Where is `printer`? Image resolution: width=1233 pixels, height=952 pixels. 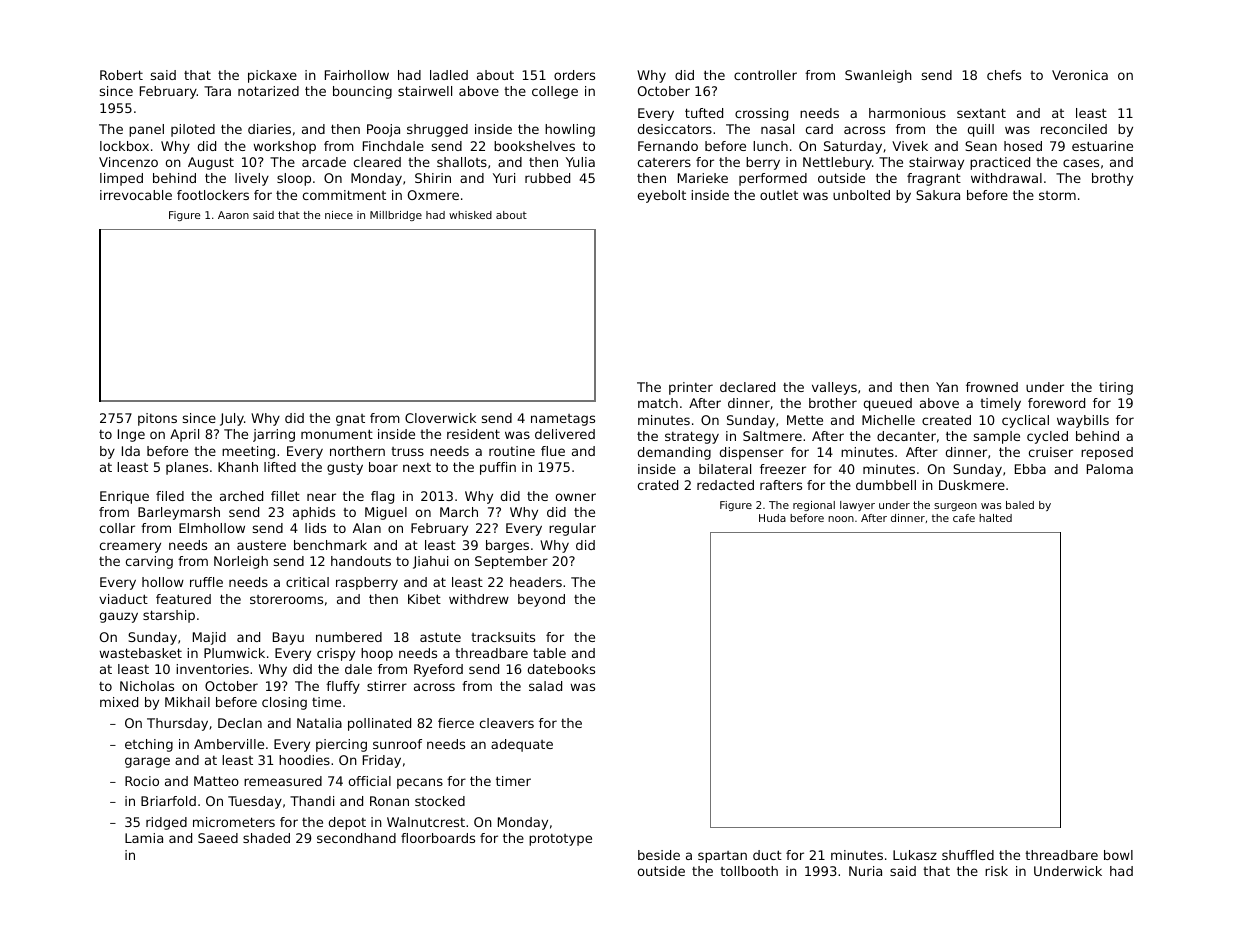
printer is located at coordinates (691, 388).
